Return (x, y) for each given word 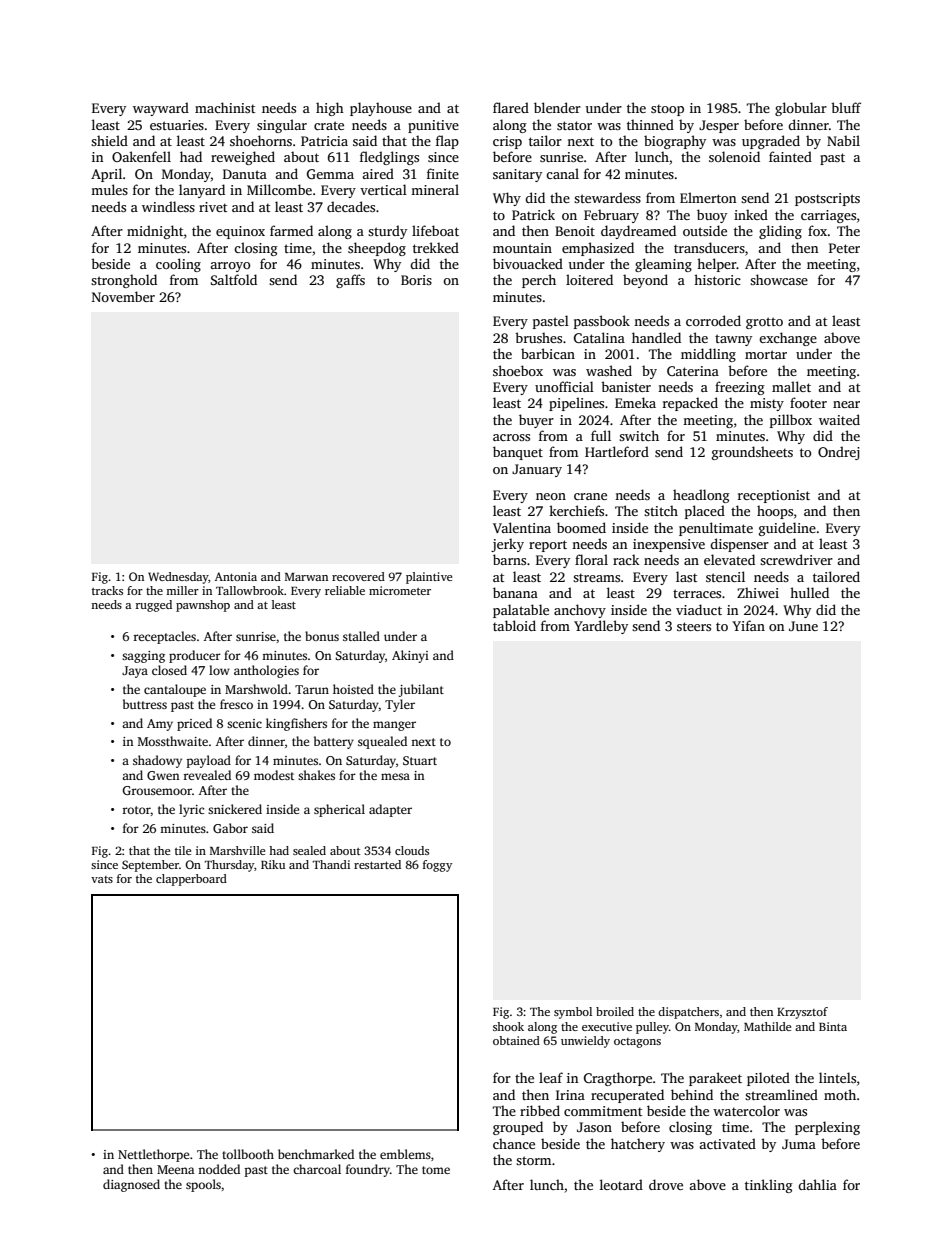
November (123, 296)
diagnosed (131, 1185)
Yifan (748, 625)
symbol (573, 1013)
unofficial (564, 386)
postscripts (827, 199)
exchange (788, 339)
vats (102, 879)
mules (109, 189)
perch (539, 281)
